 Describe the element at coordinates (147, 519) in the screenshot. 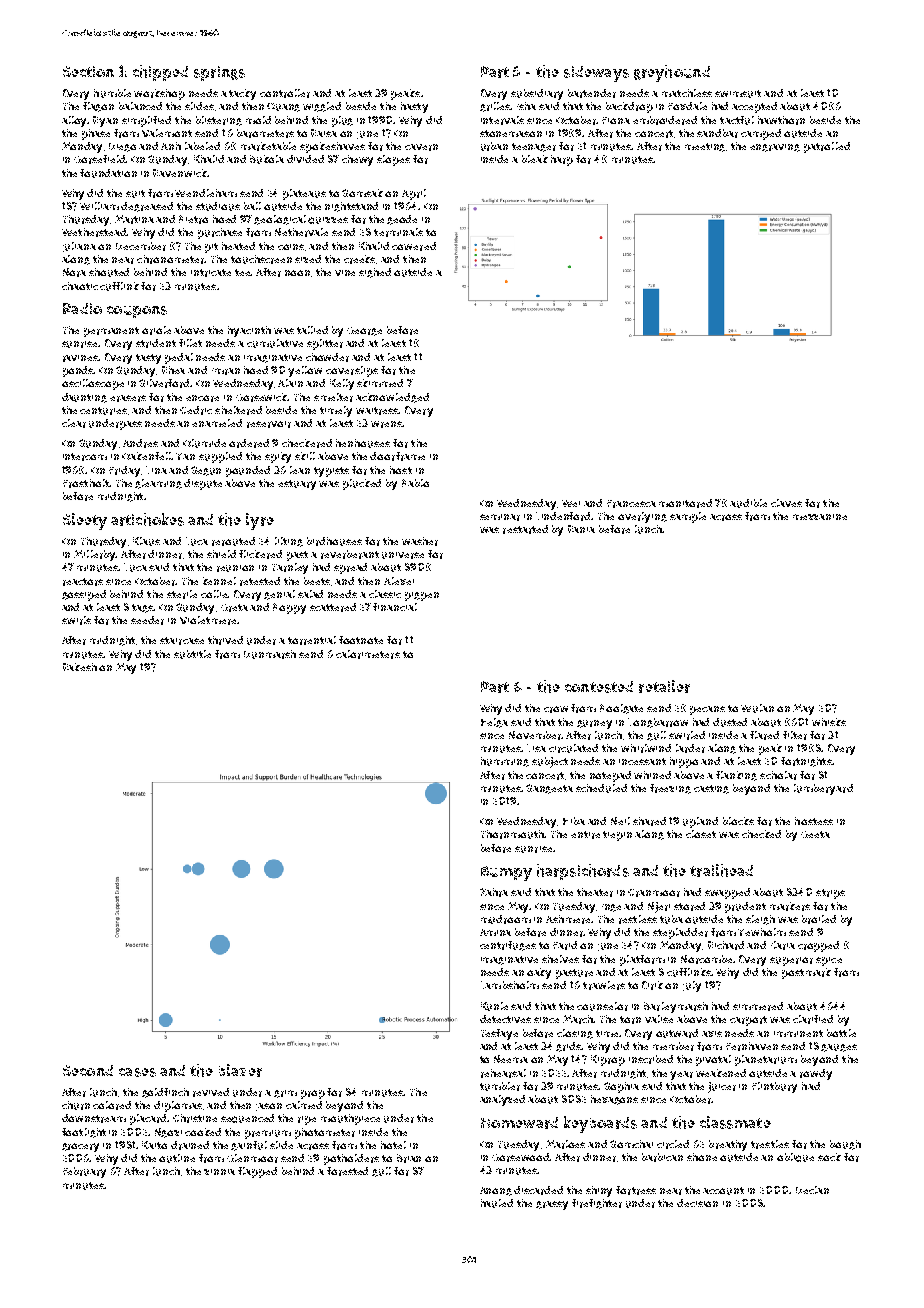

I see `artichokes` at that location.
